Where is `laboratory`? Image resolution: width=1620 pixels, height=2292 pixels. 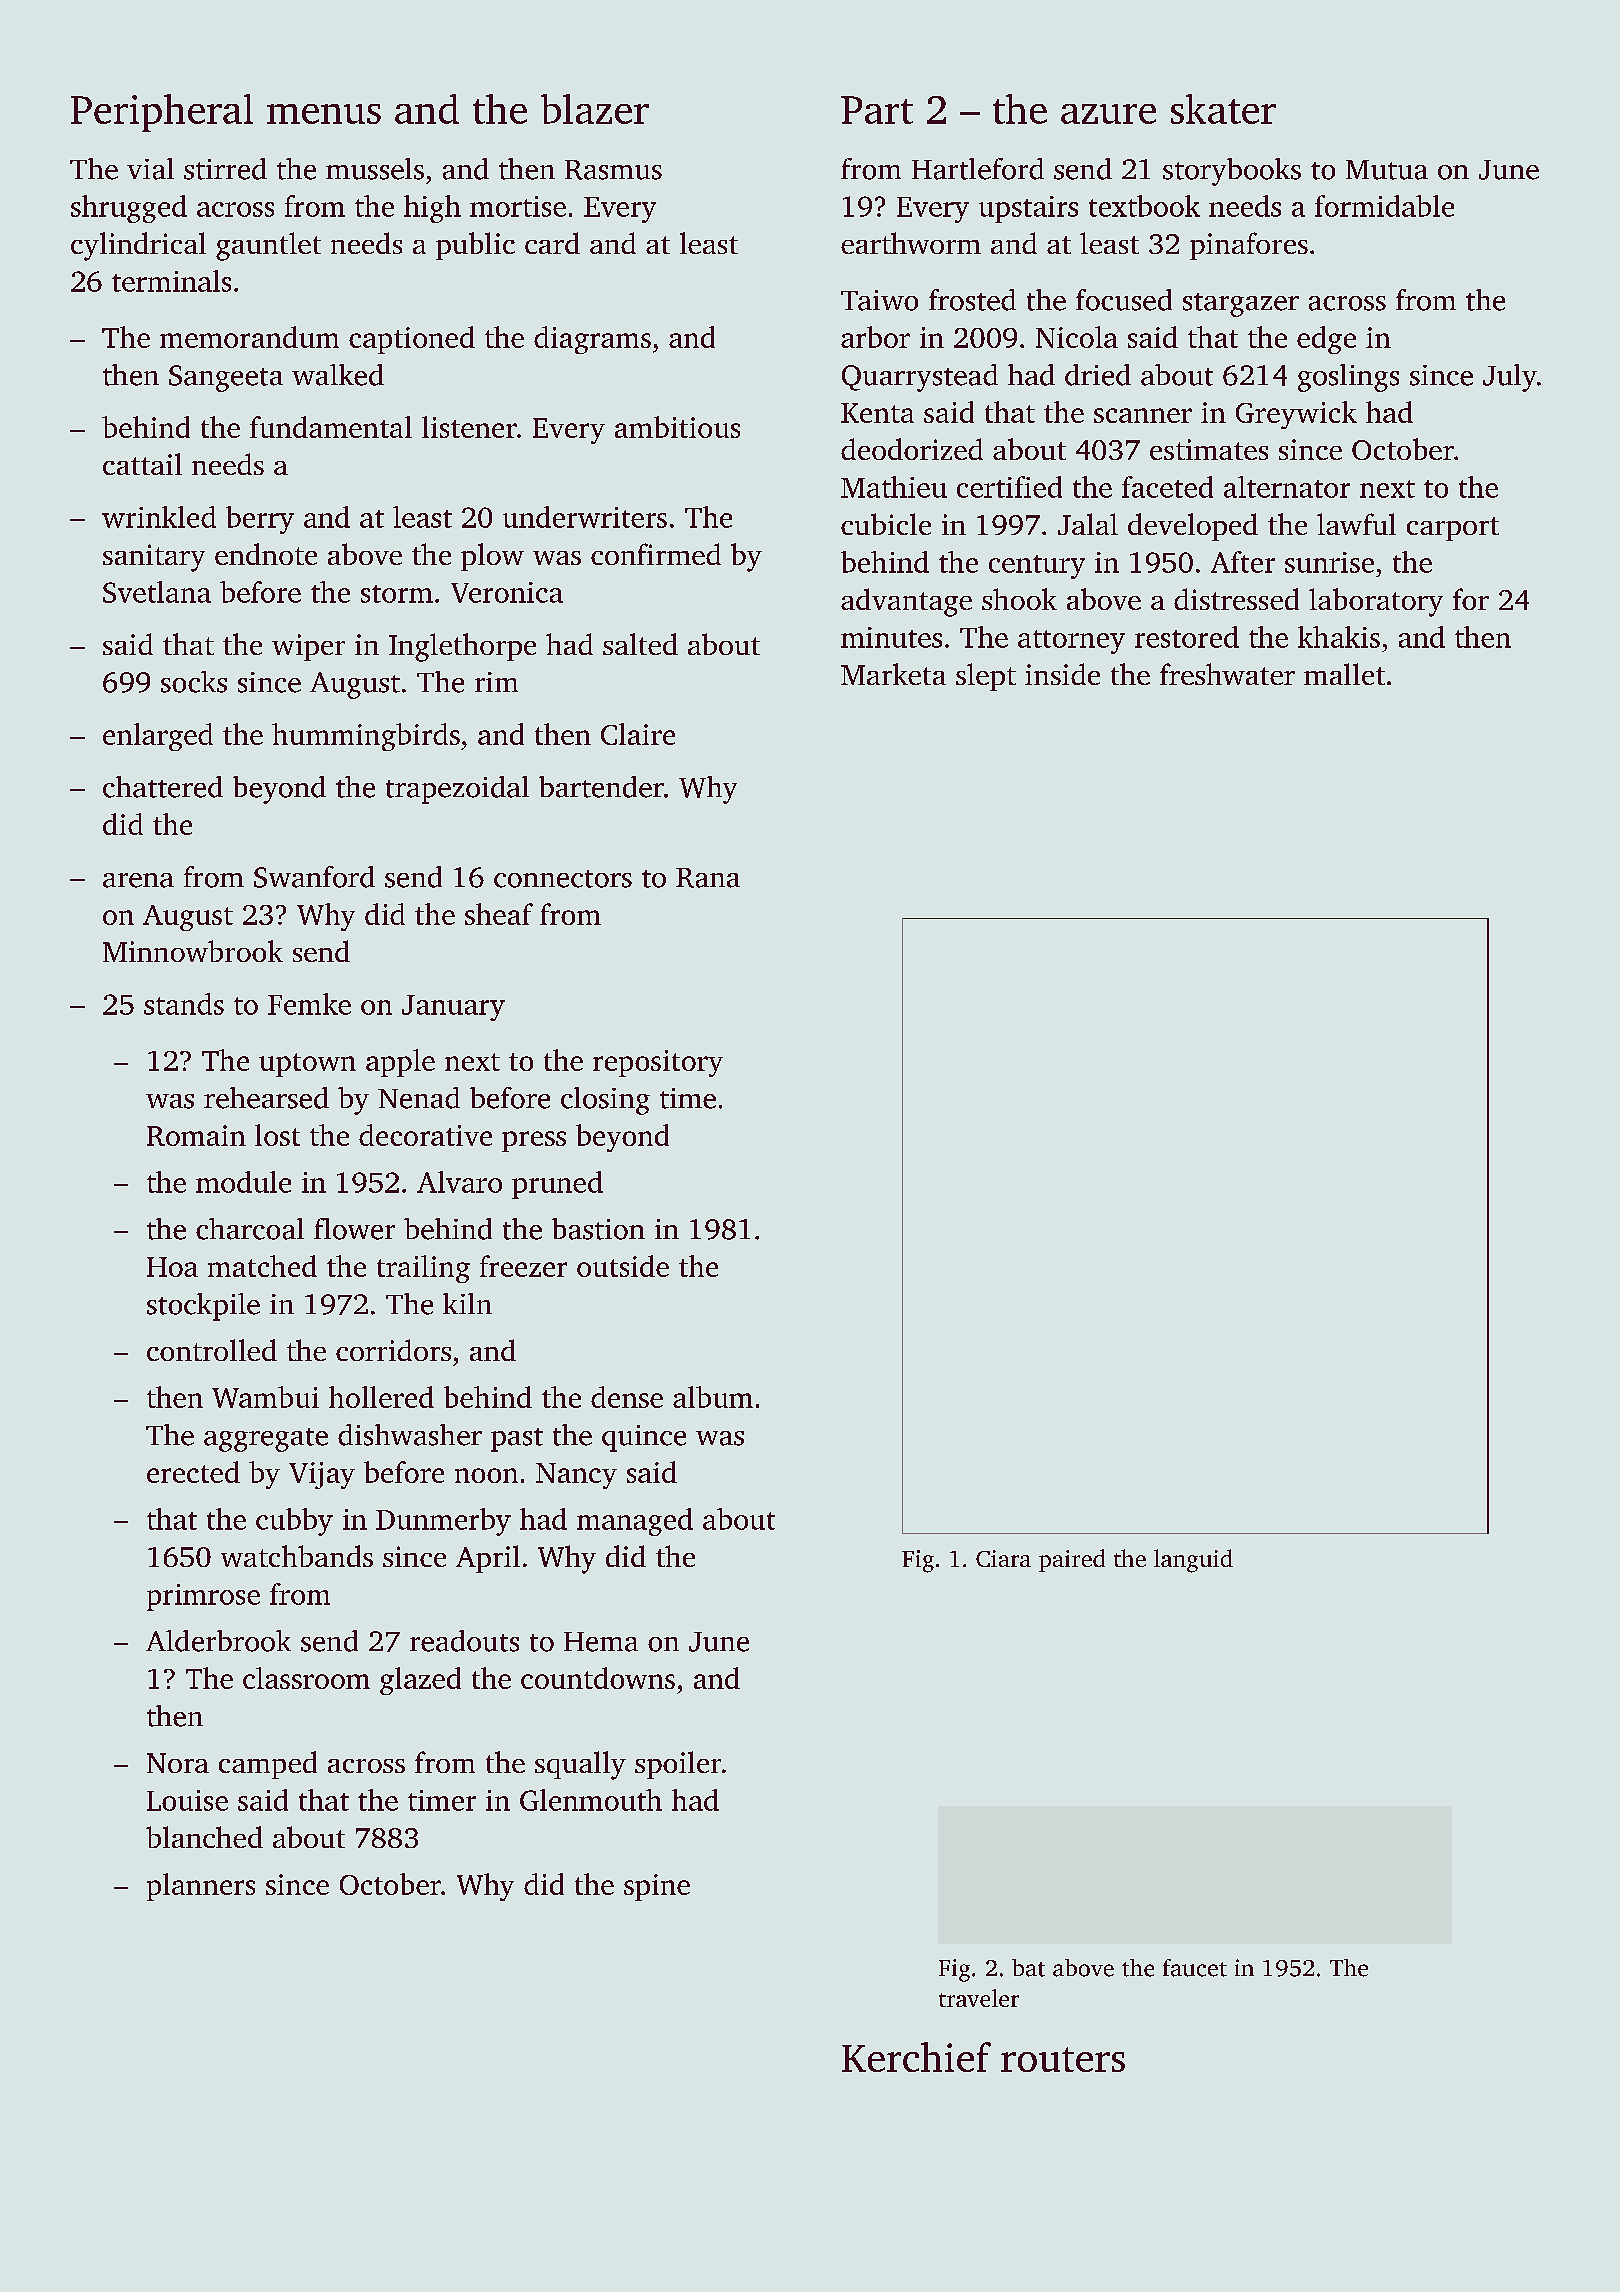
laboratory is located at coordinates (1376, 602).
